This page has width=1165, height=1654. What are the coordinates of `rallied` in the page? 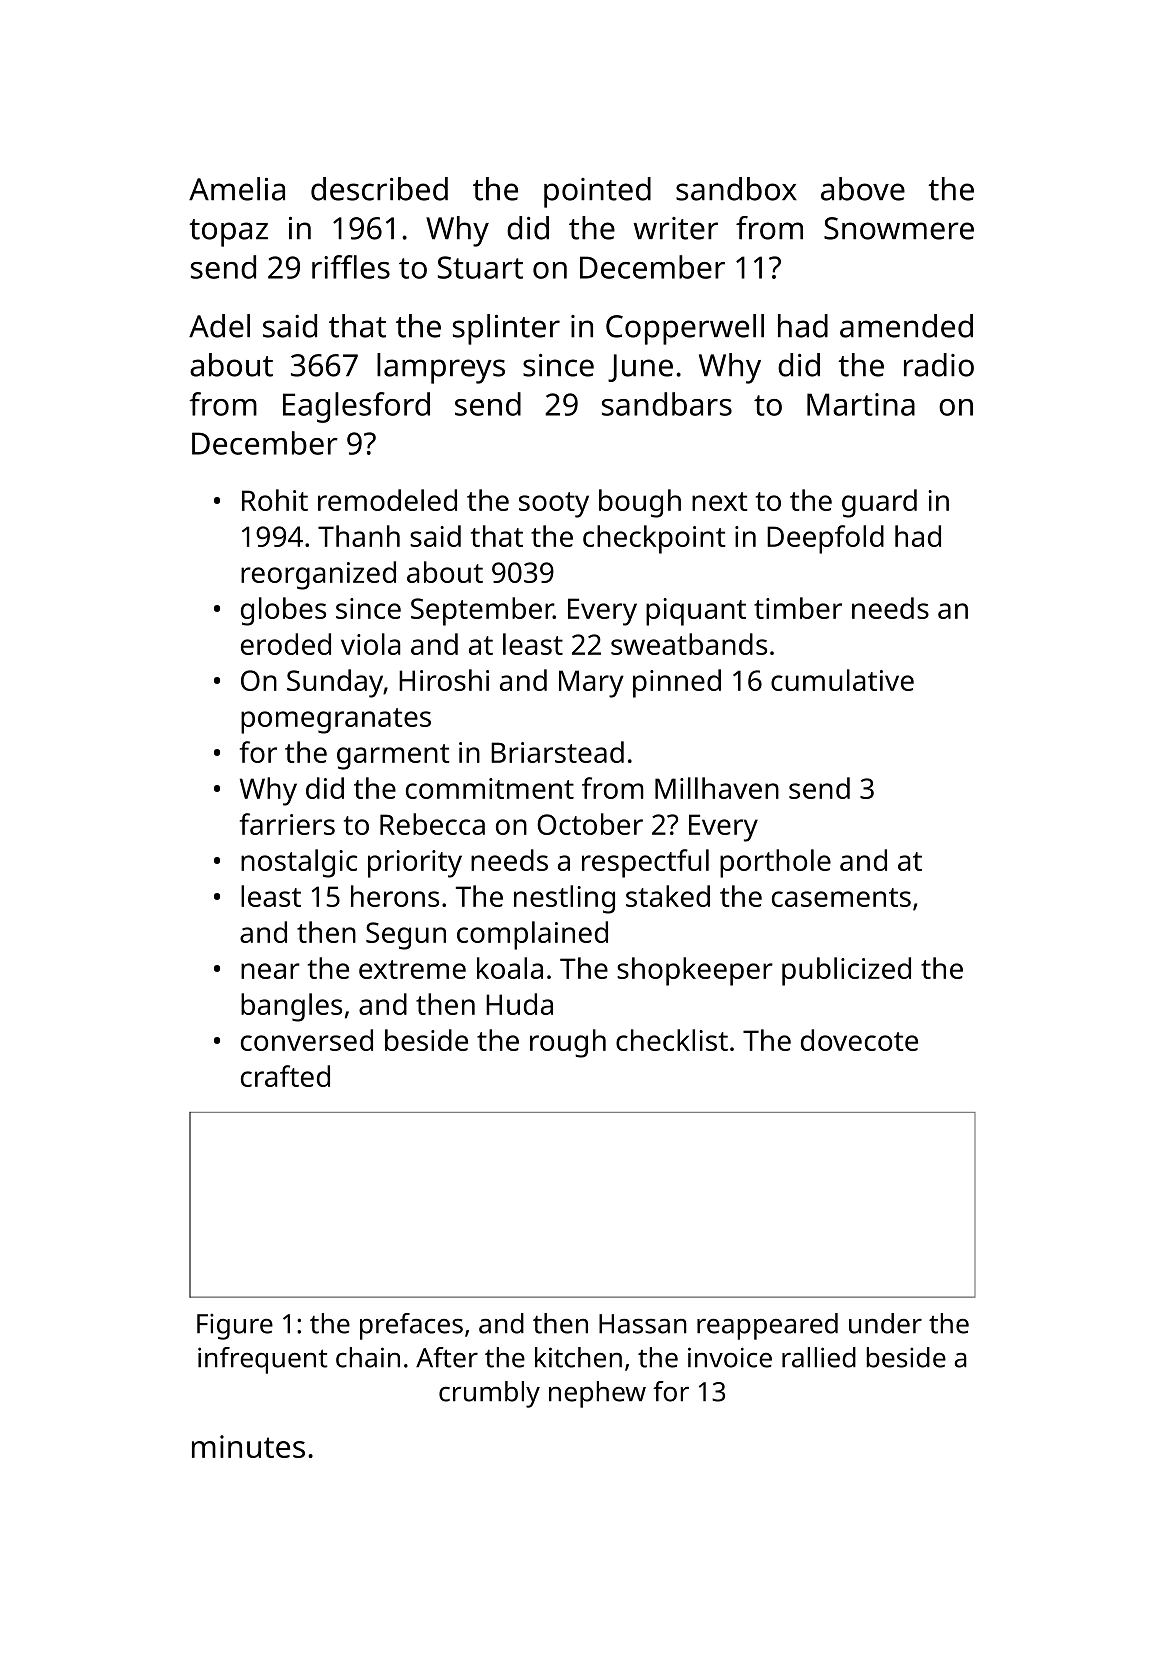 It's located at (819, 1357).
